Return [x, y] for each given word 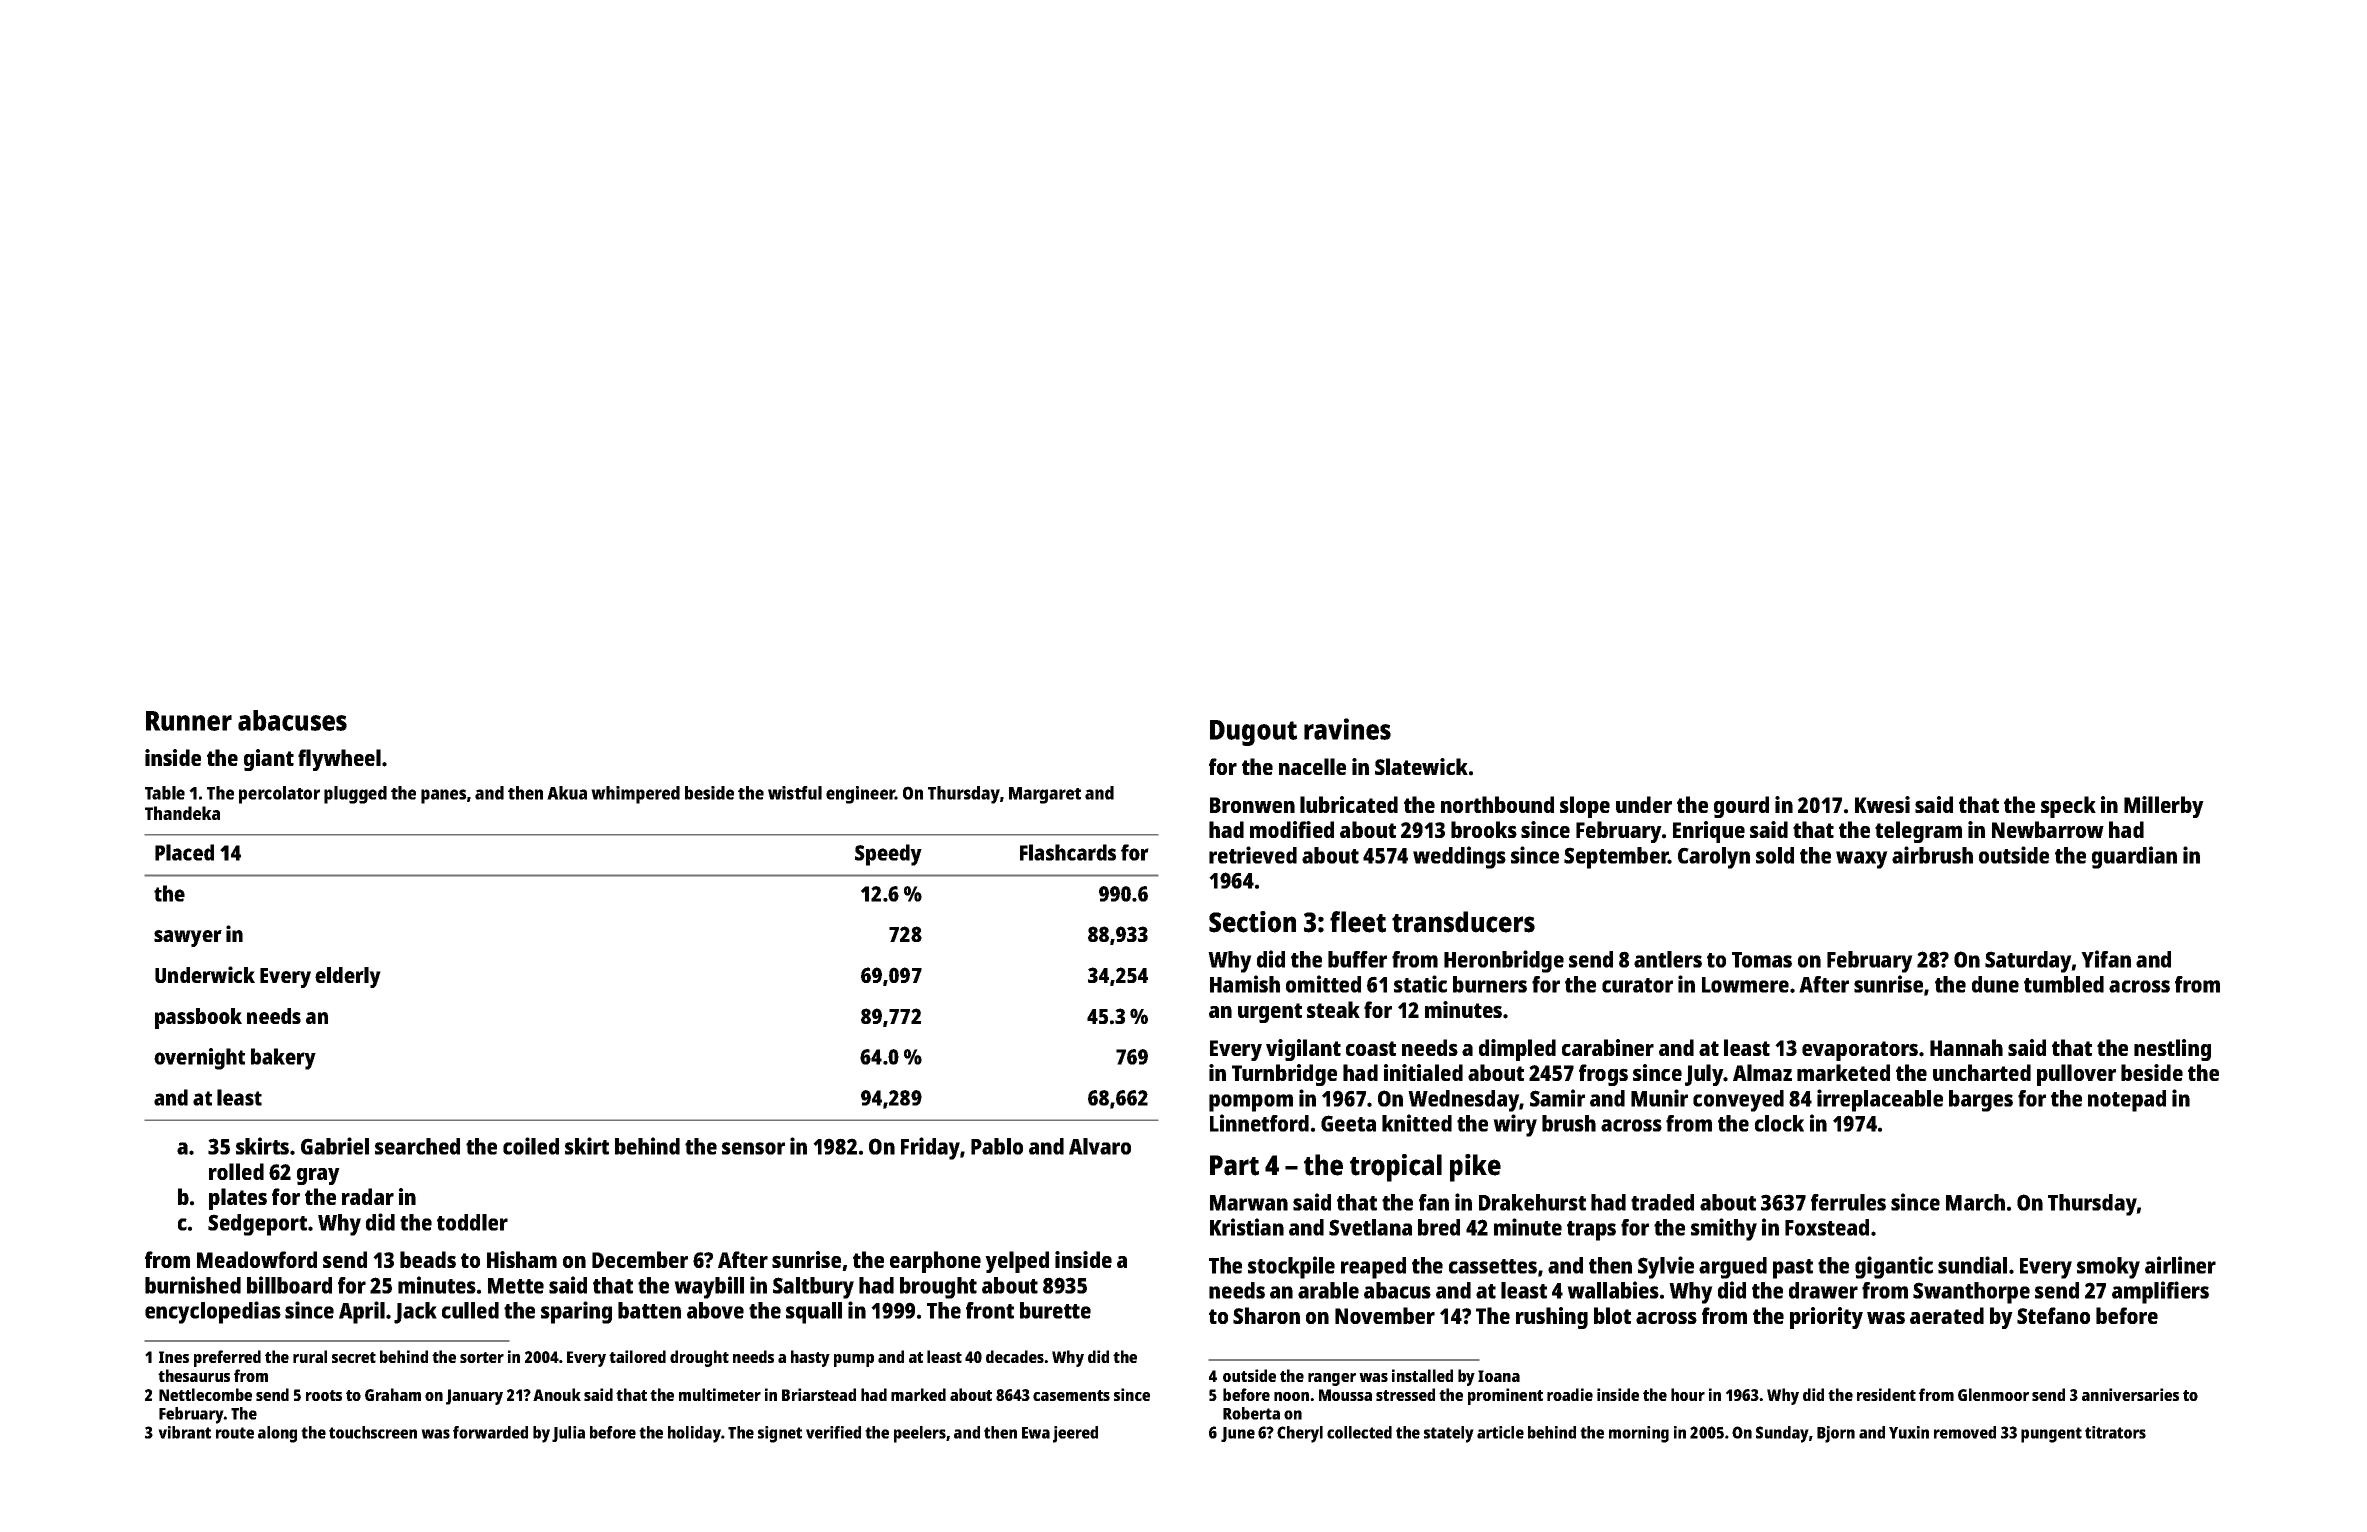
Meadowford [257, 1259]
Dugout [1253, 733]
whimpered [635, 795]
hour [1688, 1394]
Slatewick [1421, 766]
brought [938, 1288]
